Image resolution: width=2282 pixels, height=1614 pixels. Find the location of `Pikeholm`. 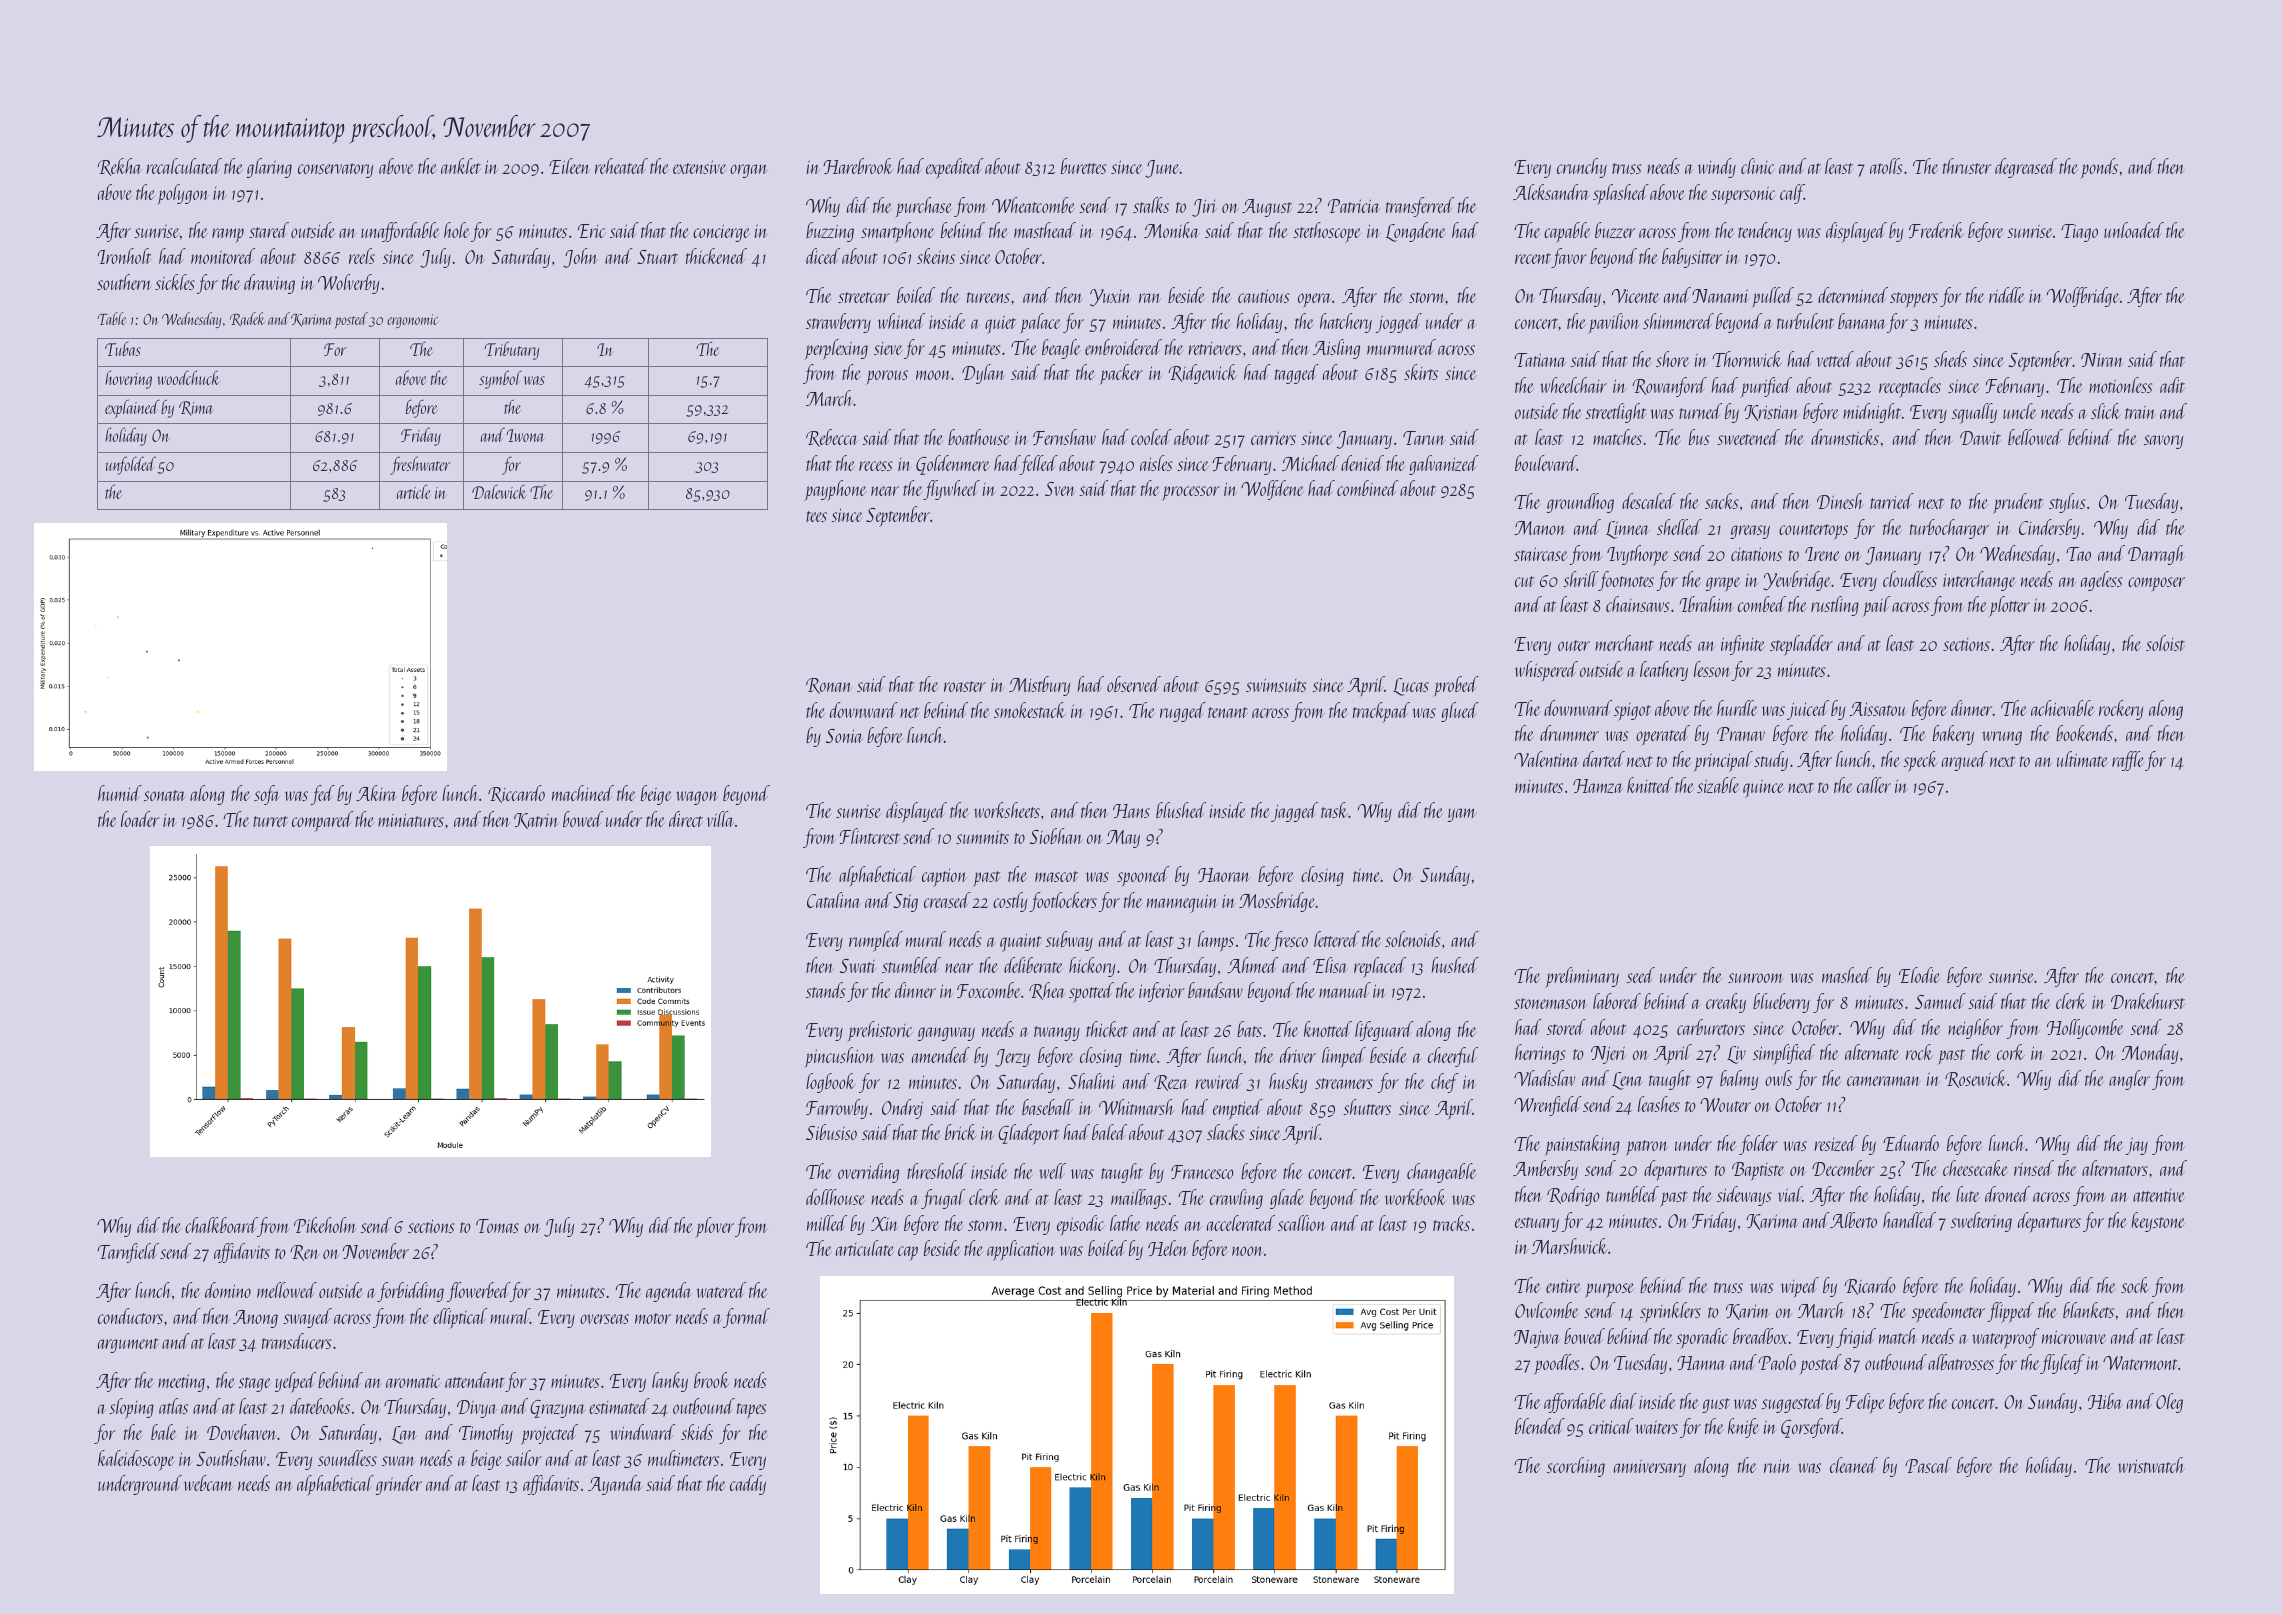

Pikeholm is located at coordinates (325, 1225).
